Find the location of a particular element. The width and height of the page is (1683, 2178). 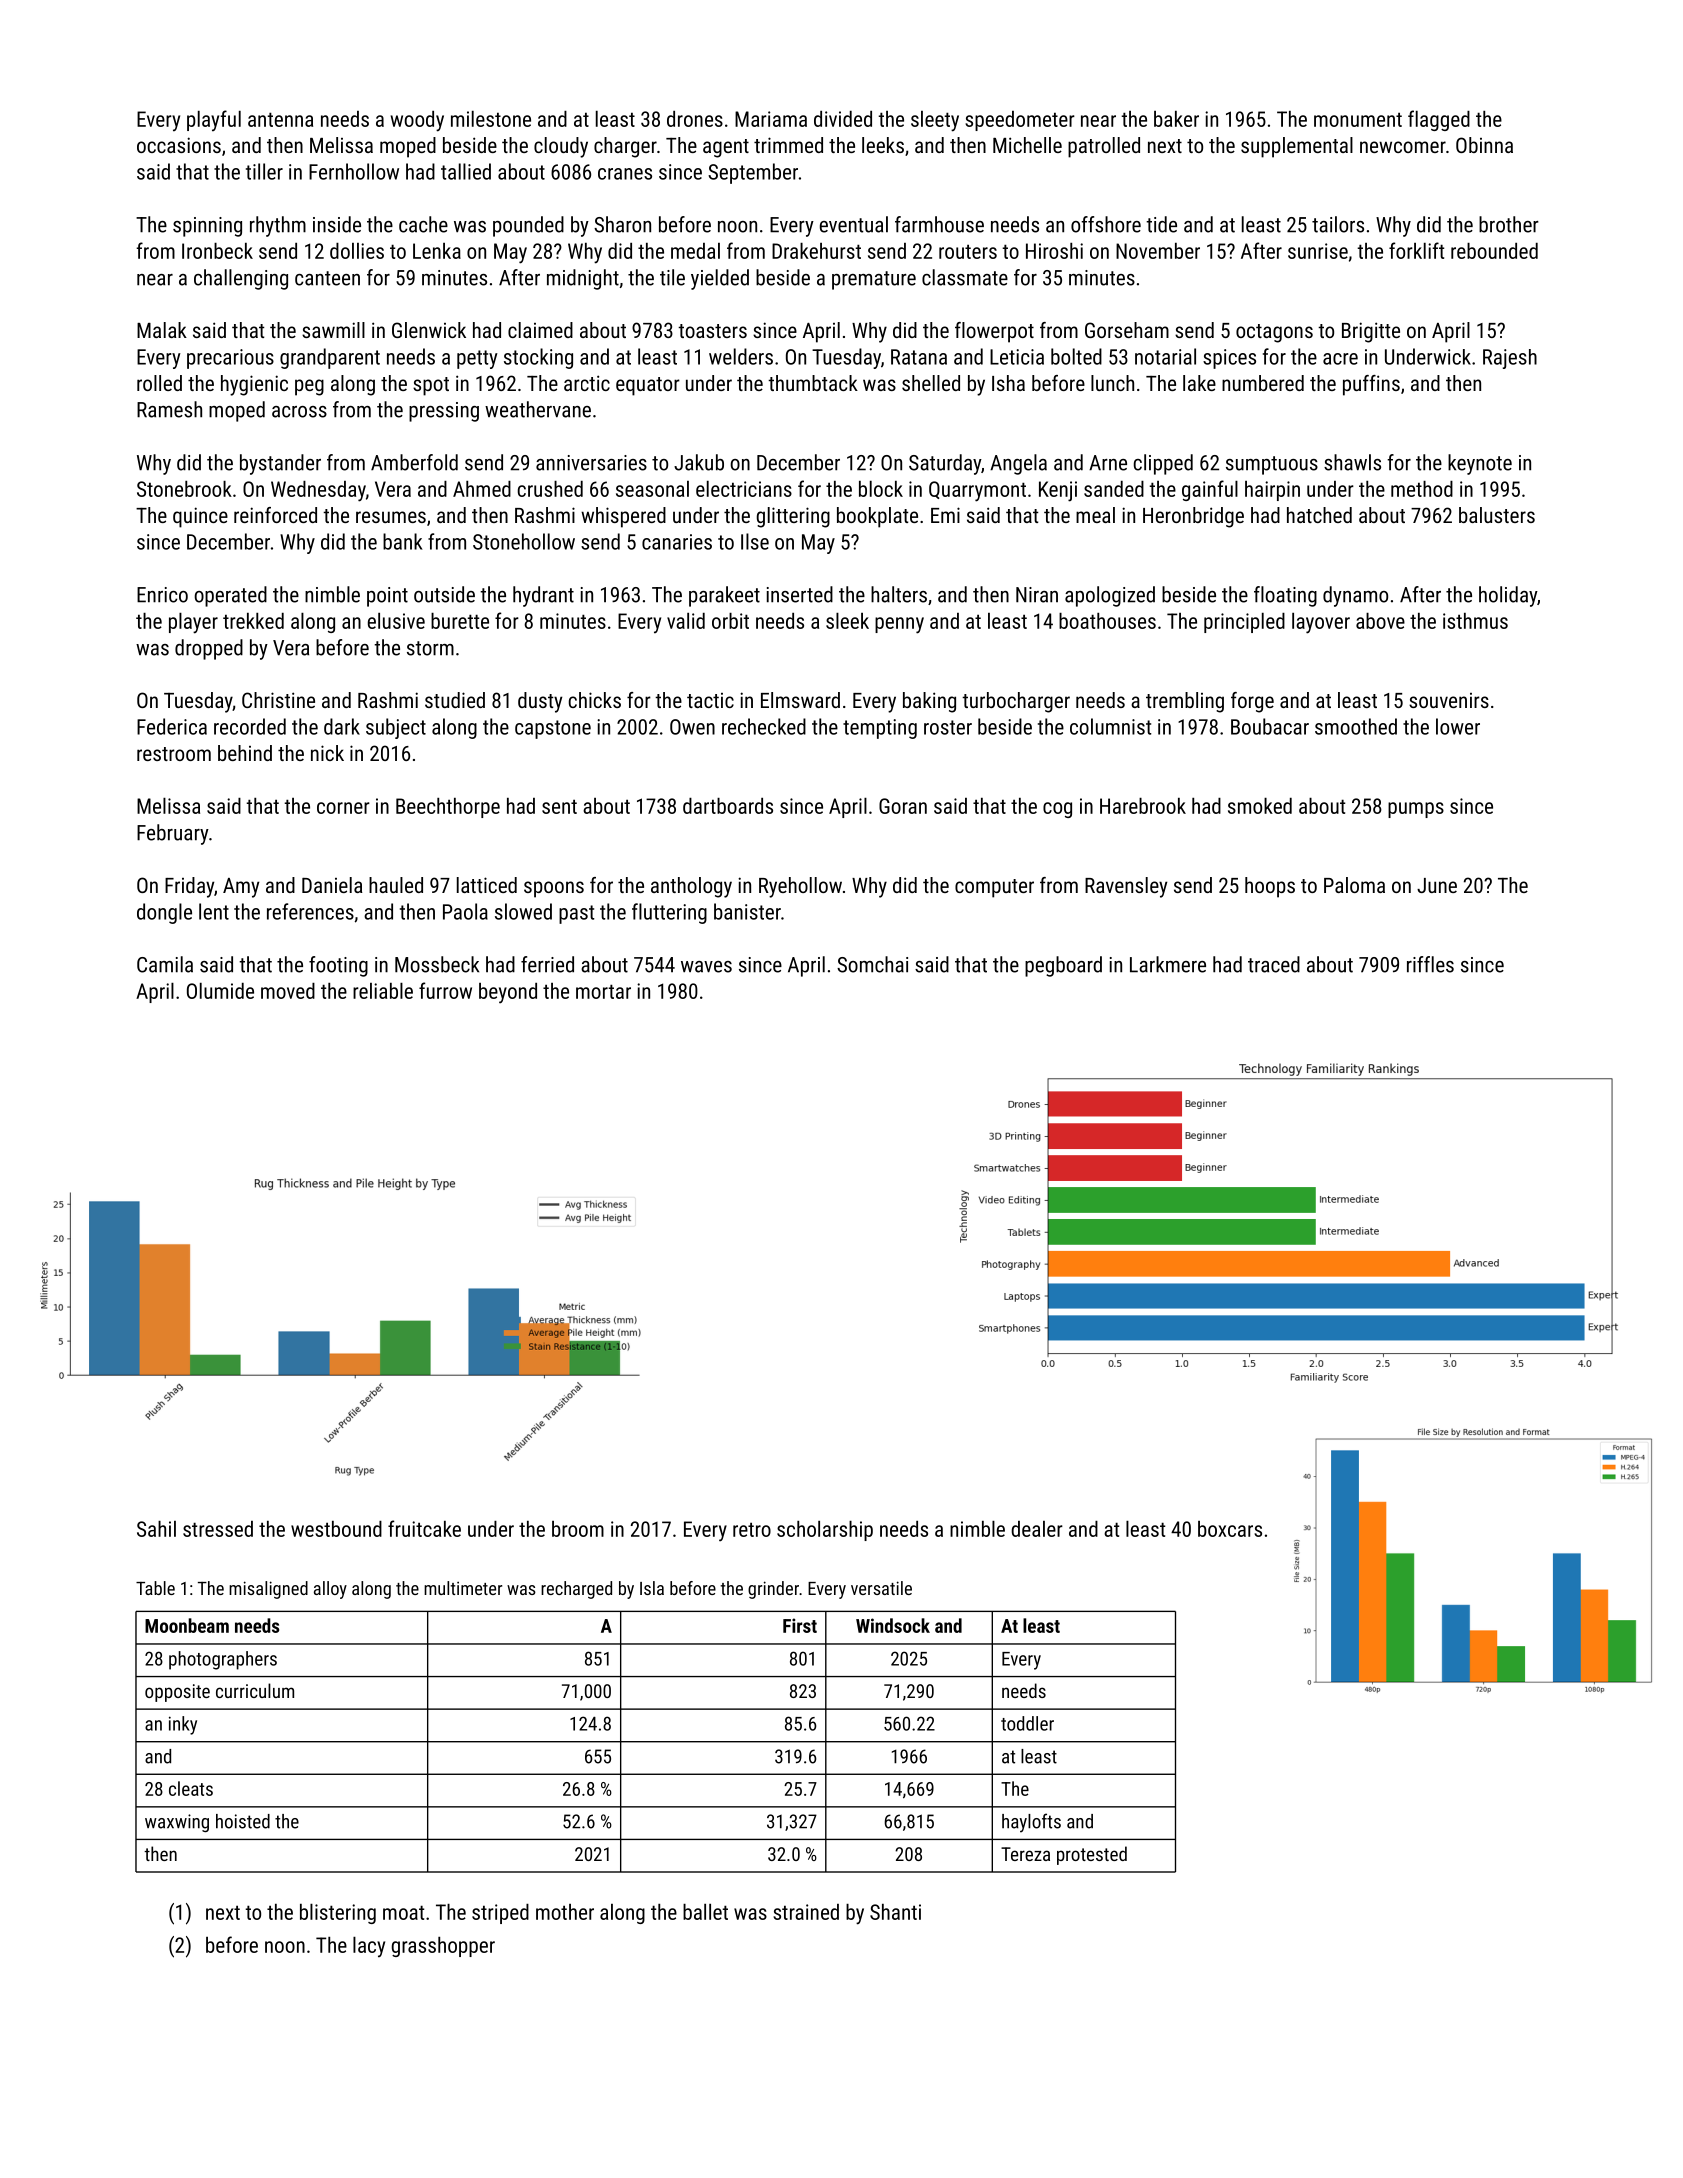

method is located at coordinates (1422, 489).
